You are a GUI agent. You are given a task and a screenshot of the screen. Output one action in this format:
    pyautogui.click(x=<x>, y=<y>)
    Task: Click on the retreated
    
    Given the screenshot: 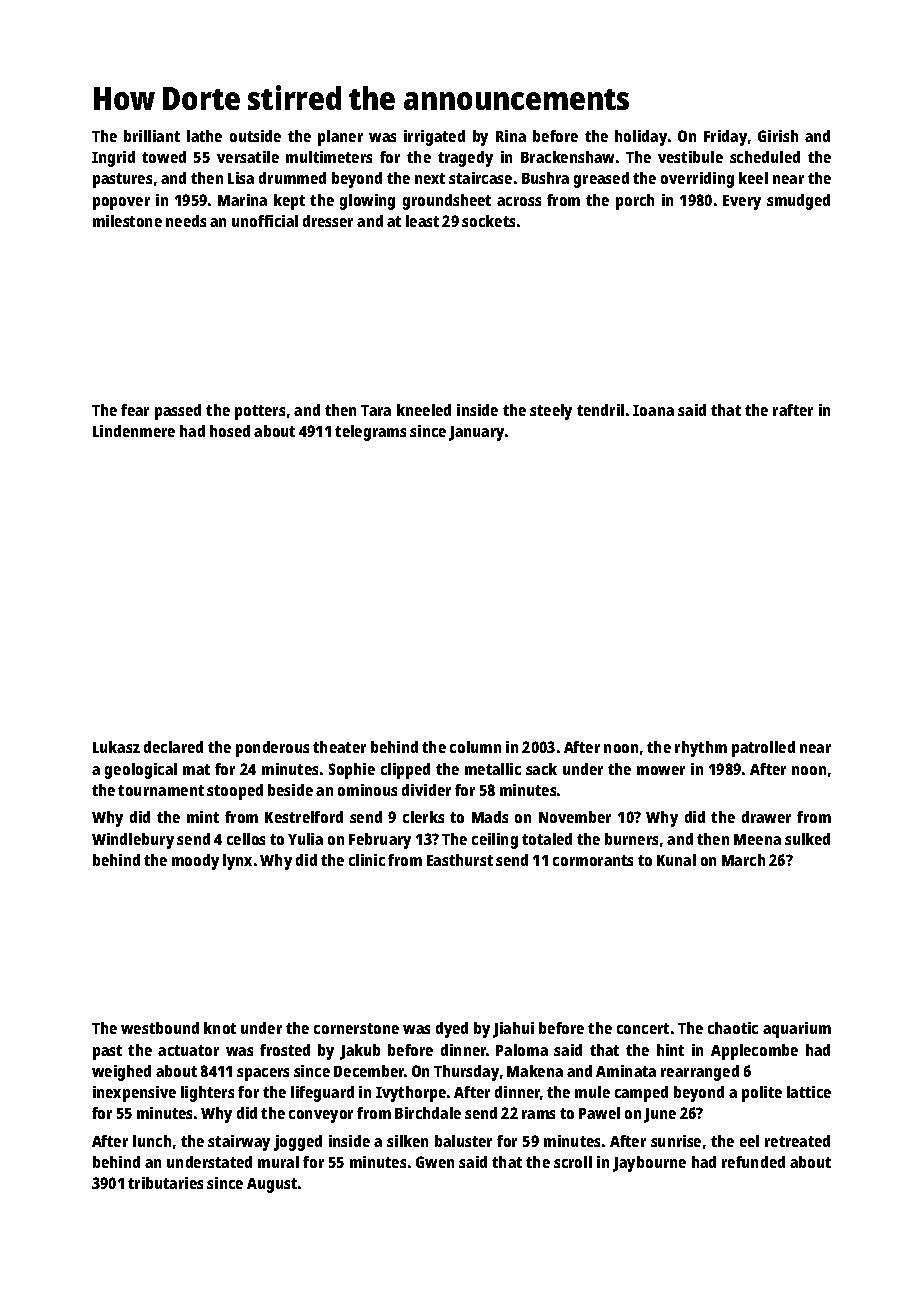 What is the action you would take?
    pyautogui.click(x=797, y=1141)
